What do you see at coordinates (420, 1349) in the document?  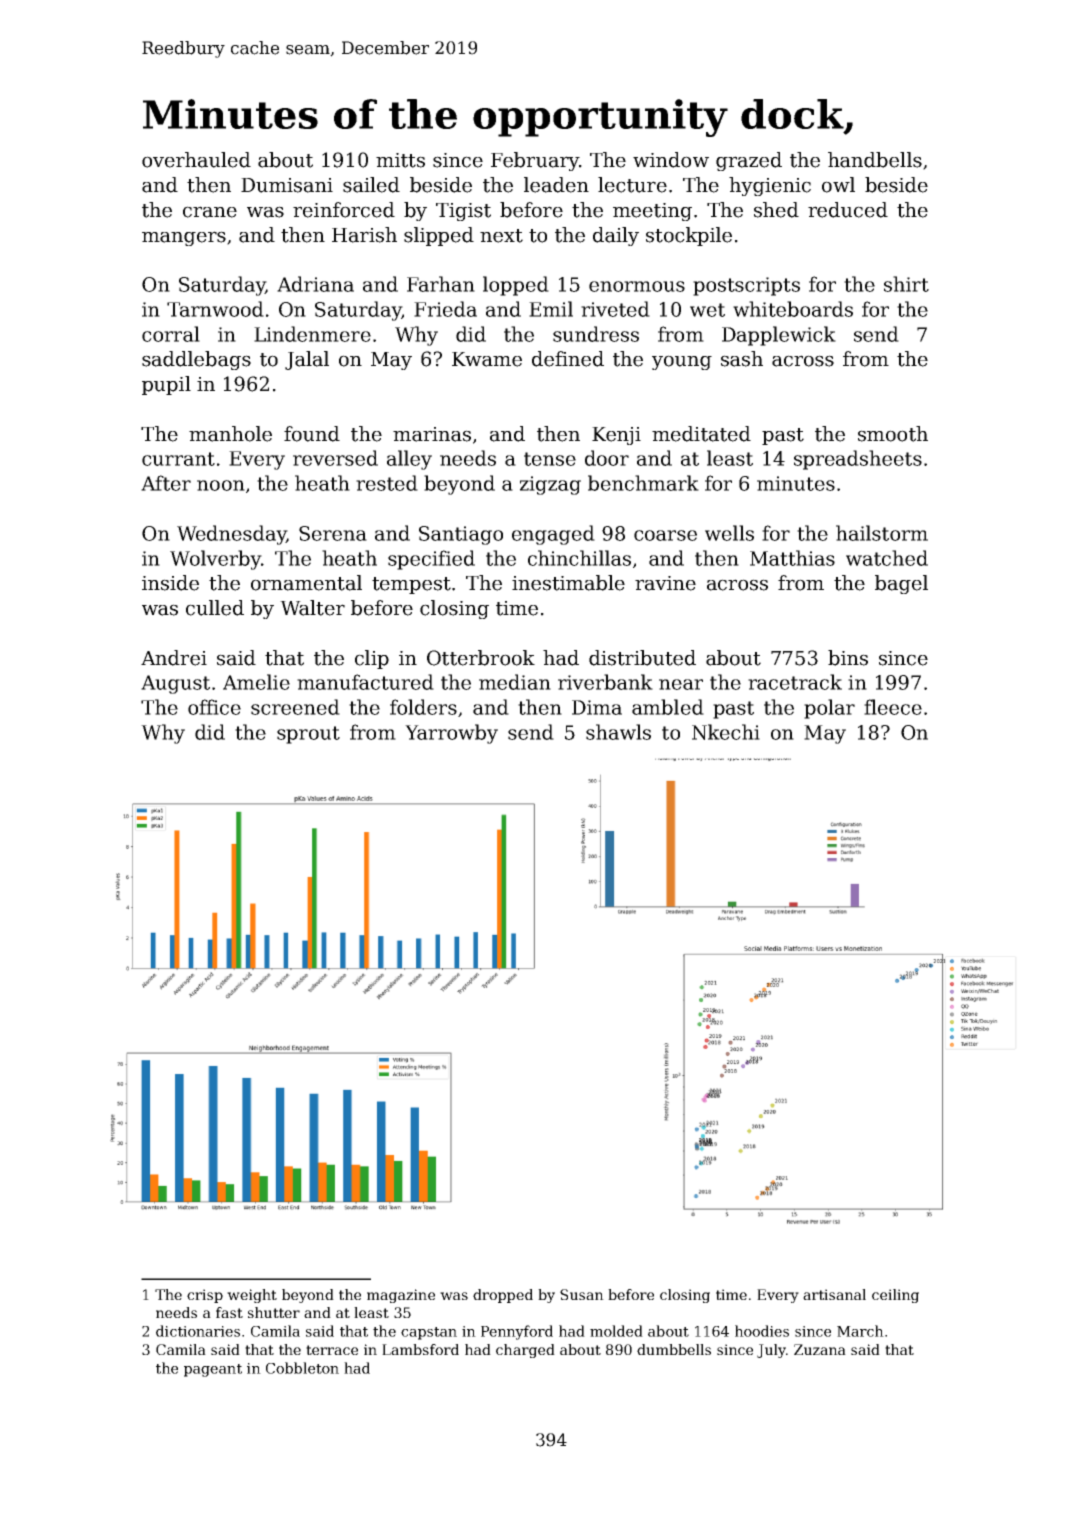 I see `Lambsford` at bounding box center [420, 1349].
